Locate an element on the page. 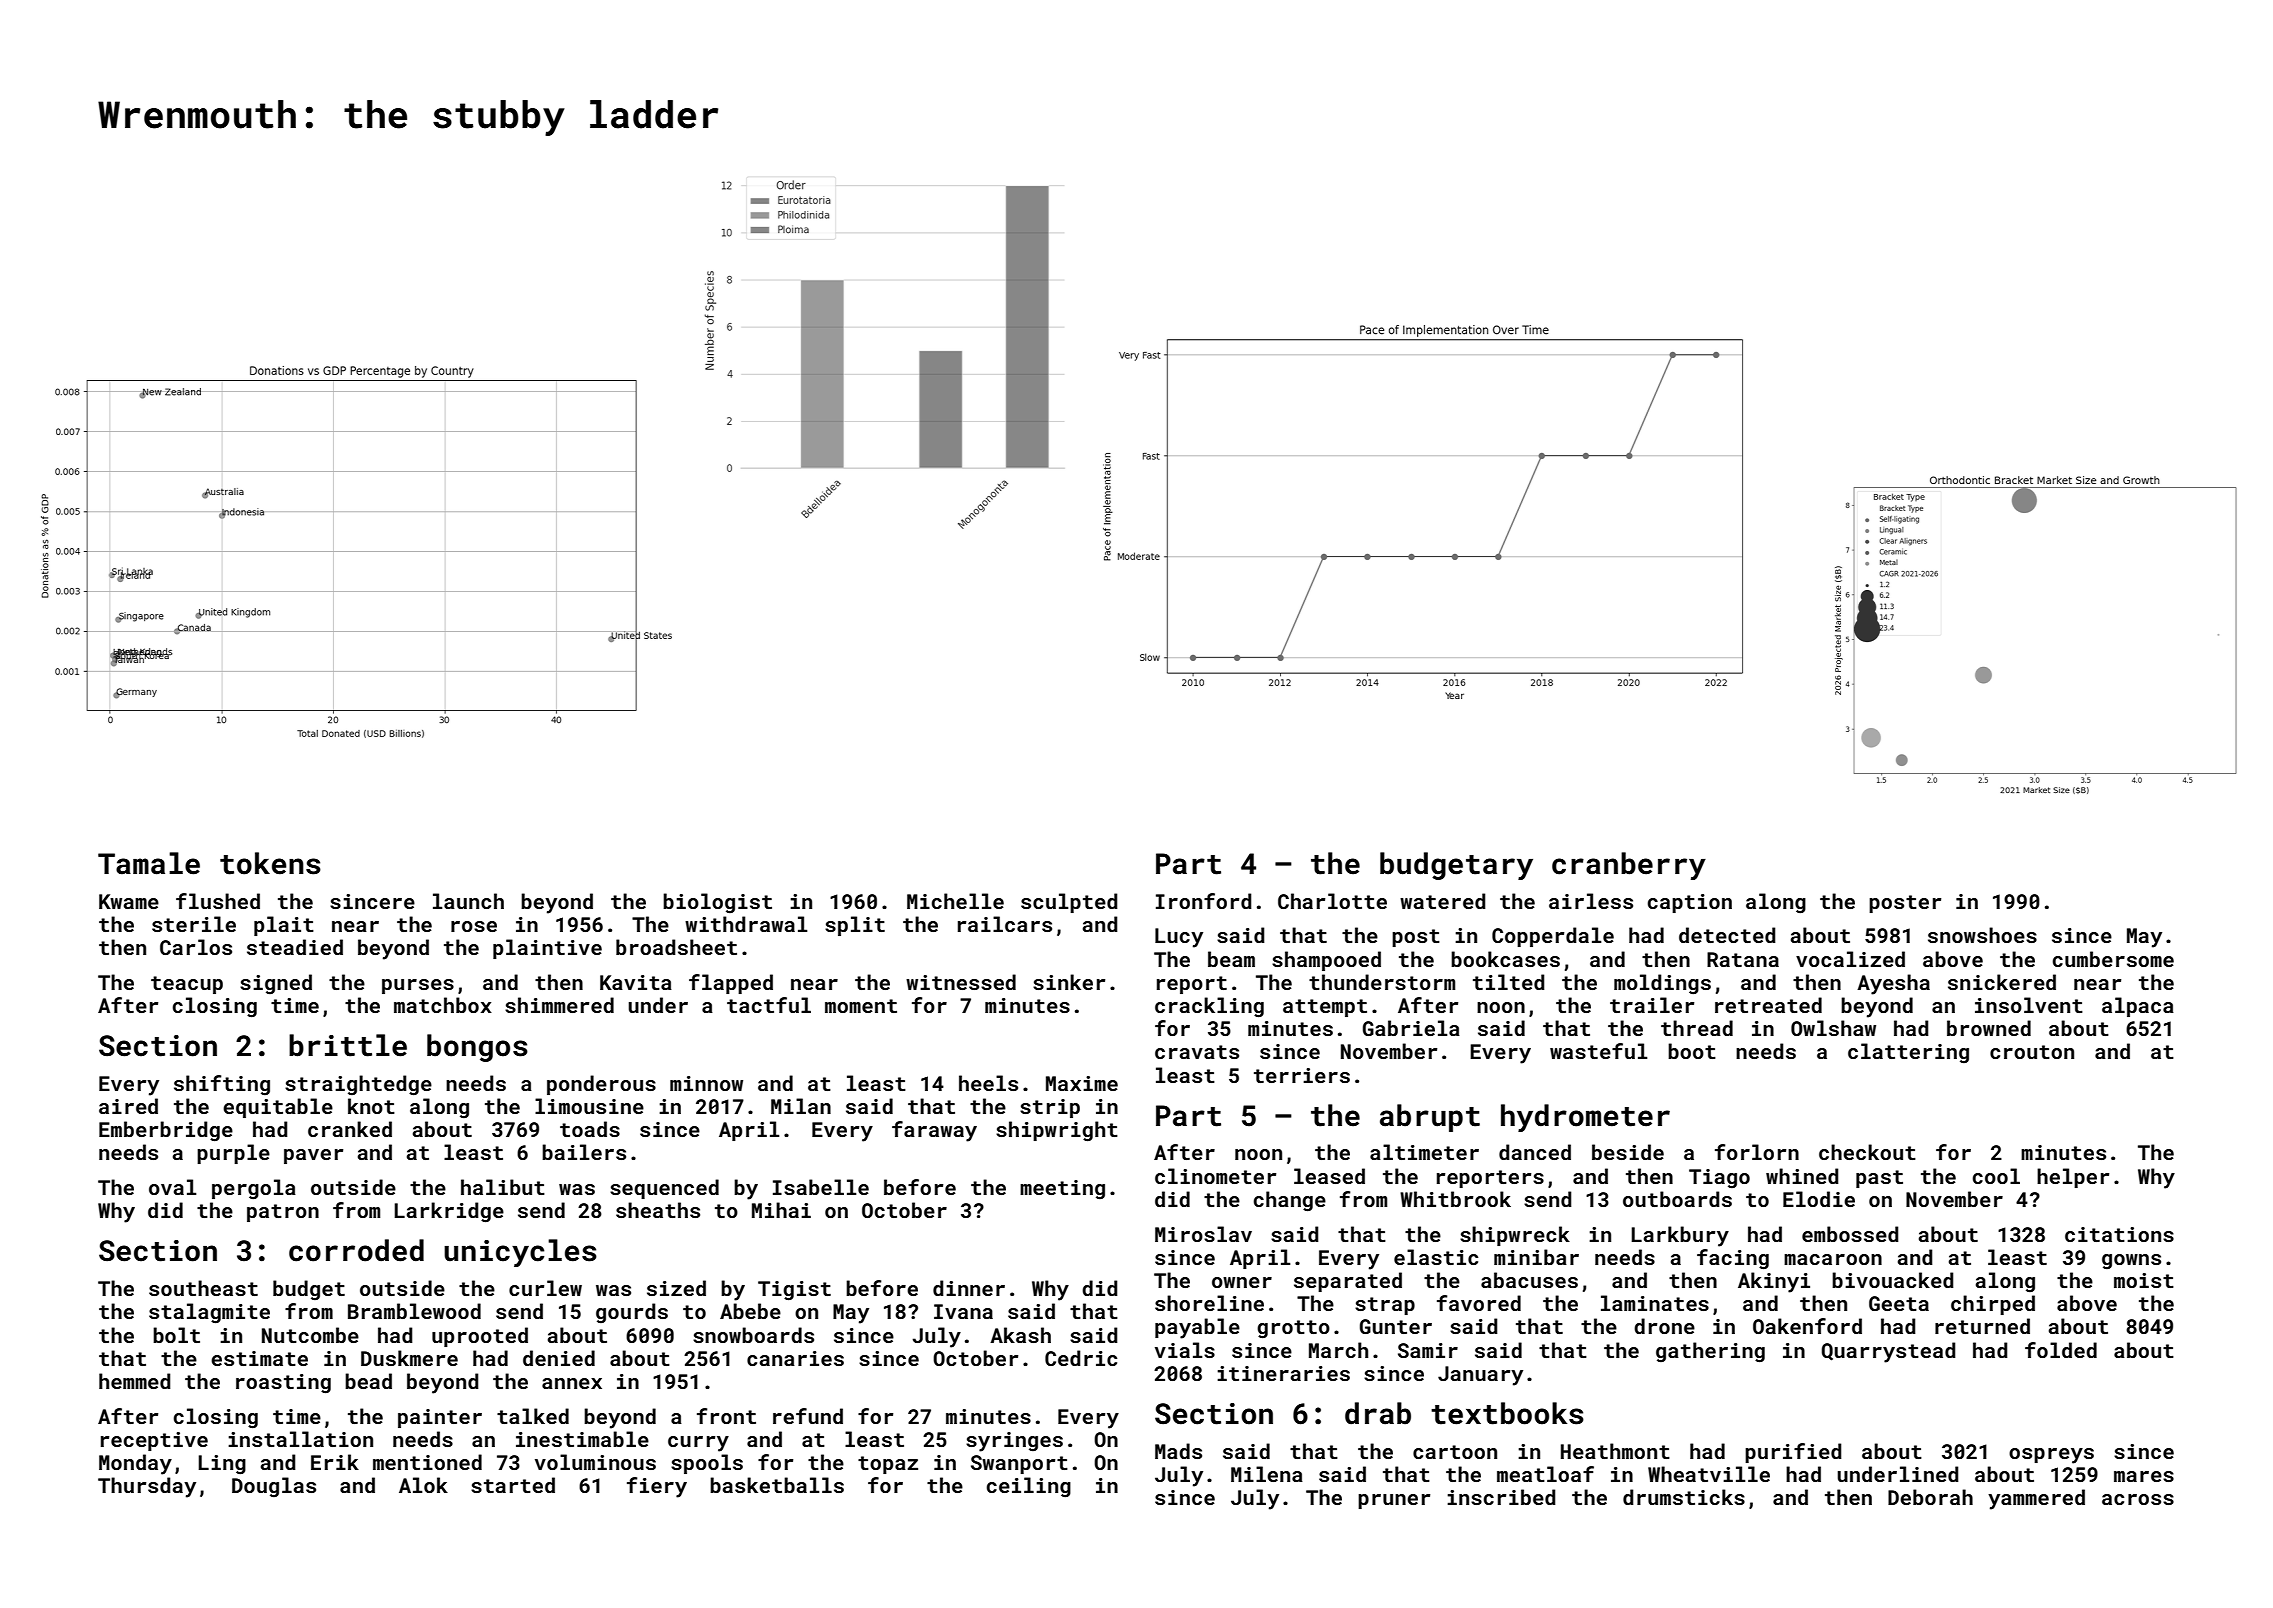 The image size is (2273, 1608). Wheatville is located at coordinates (1709, 1474).
